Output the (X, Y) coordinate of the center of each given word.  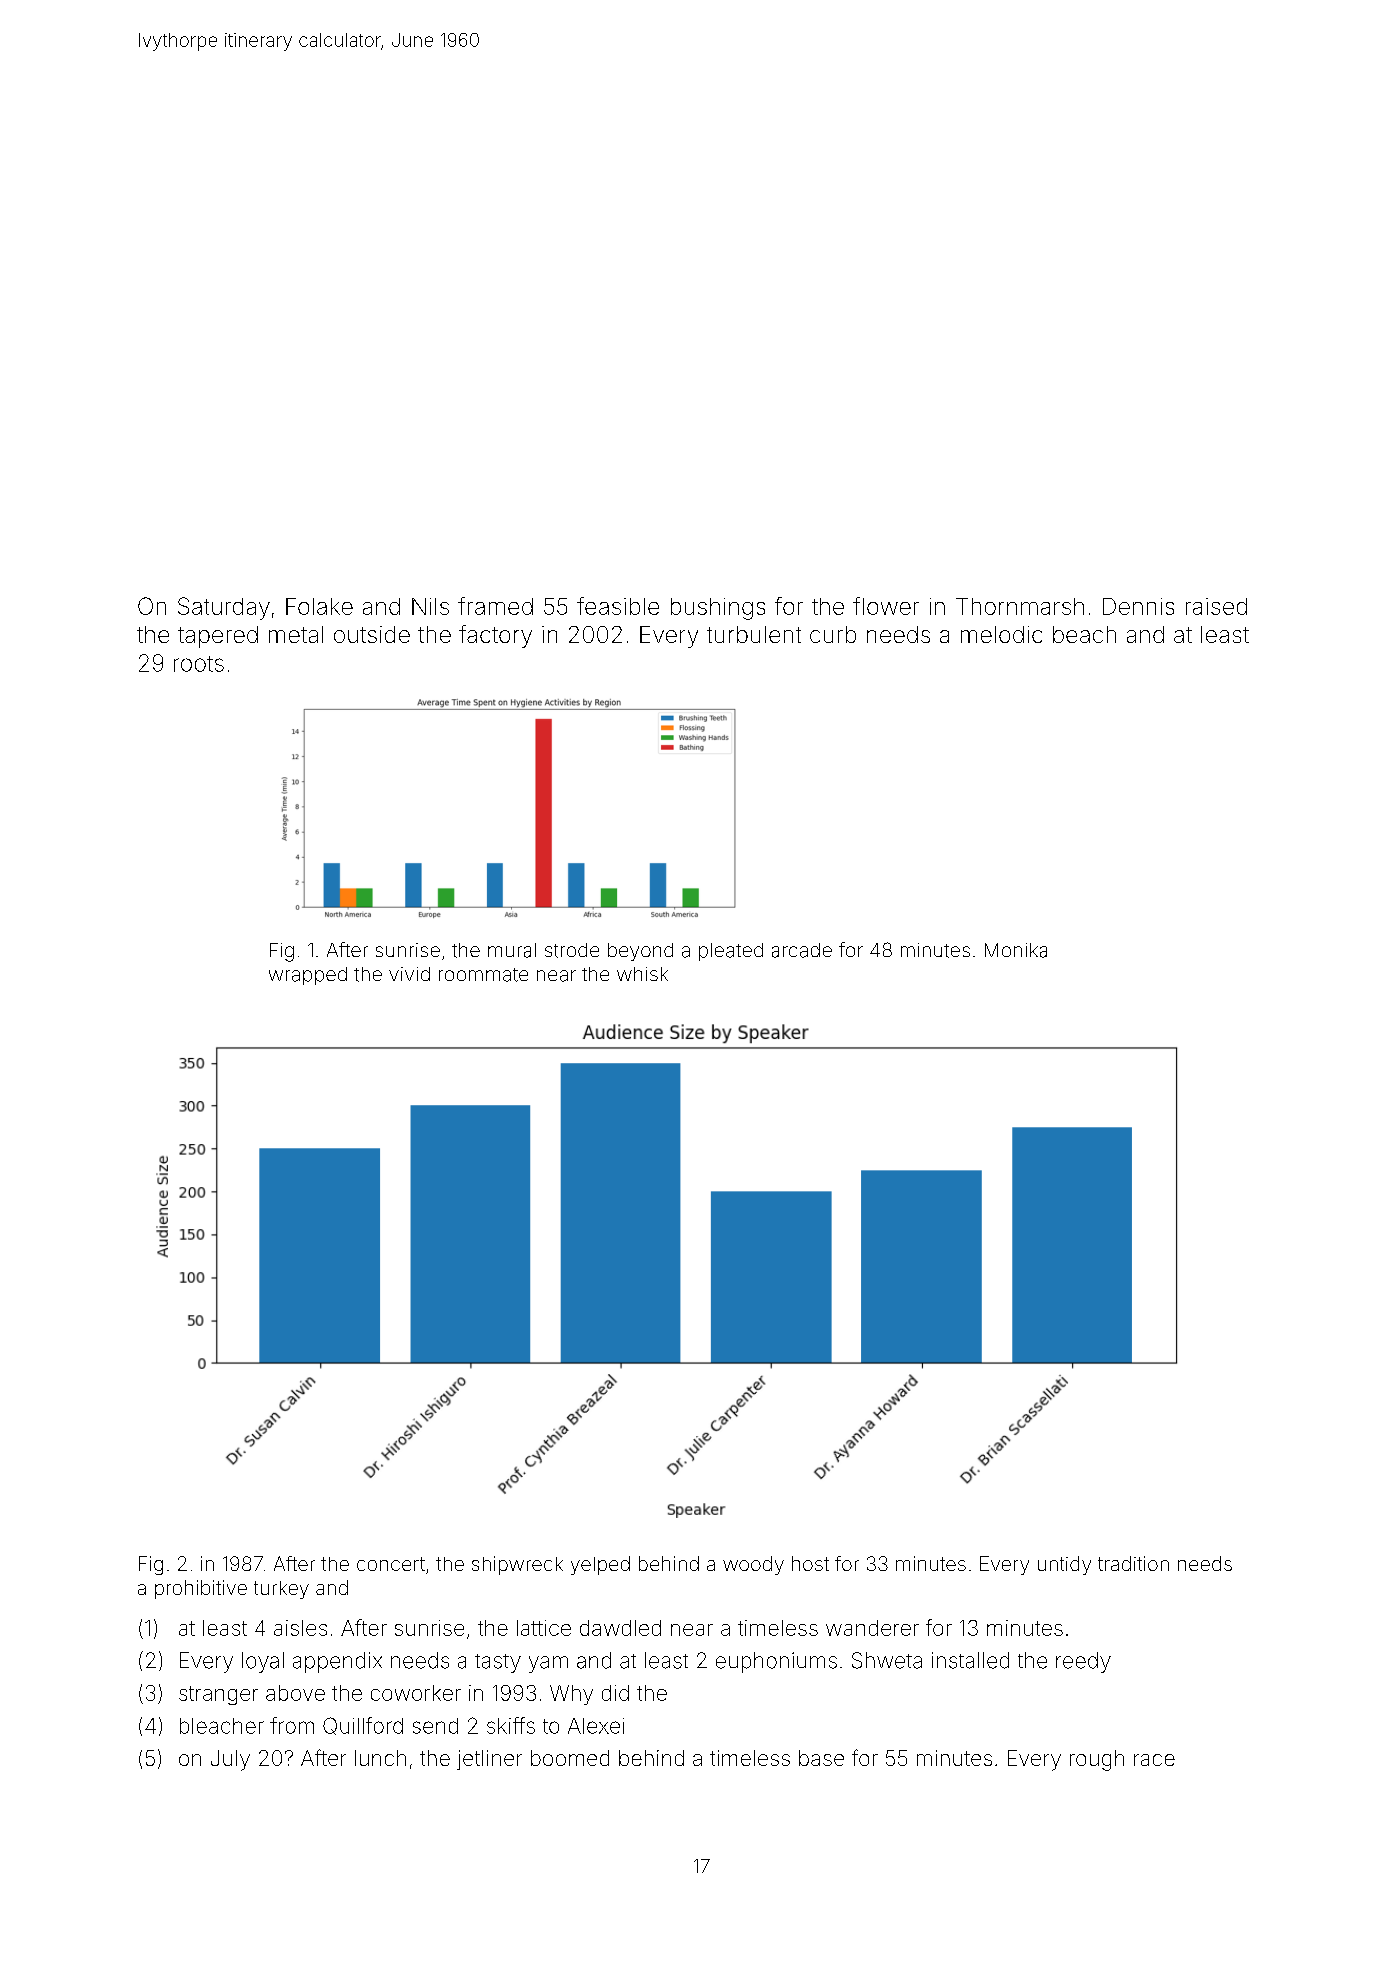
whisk (642, 974)
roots (199, 664)
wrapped (308, 976)
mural (512, 950)
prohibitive (201, 1589)
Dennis (1138, 606)
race (1154, 1760)
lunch (380, 1758)
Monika (1016, 950)
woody (753, 1565)
